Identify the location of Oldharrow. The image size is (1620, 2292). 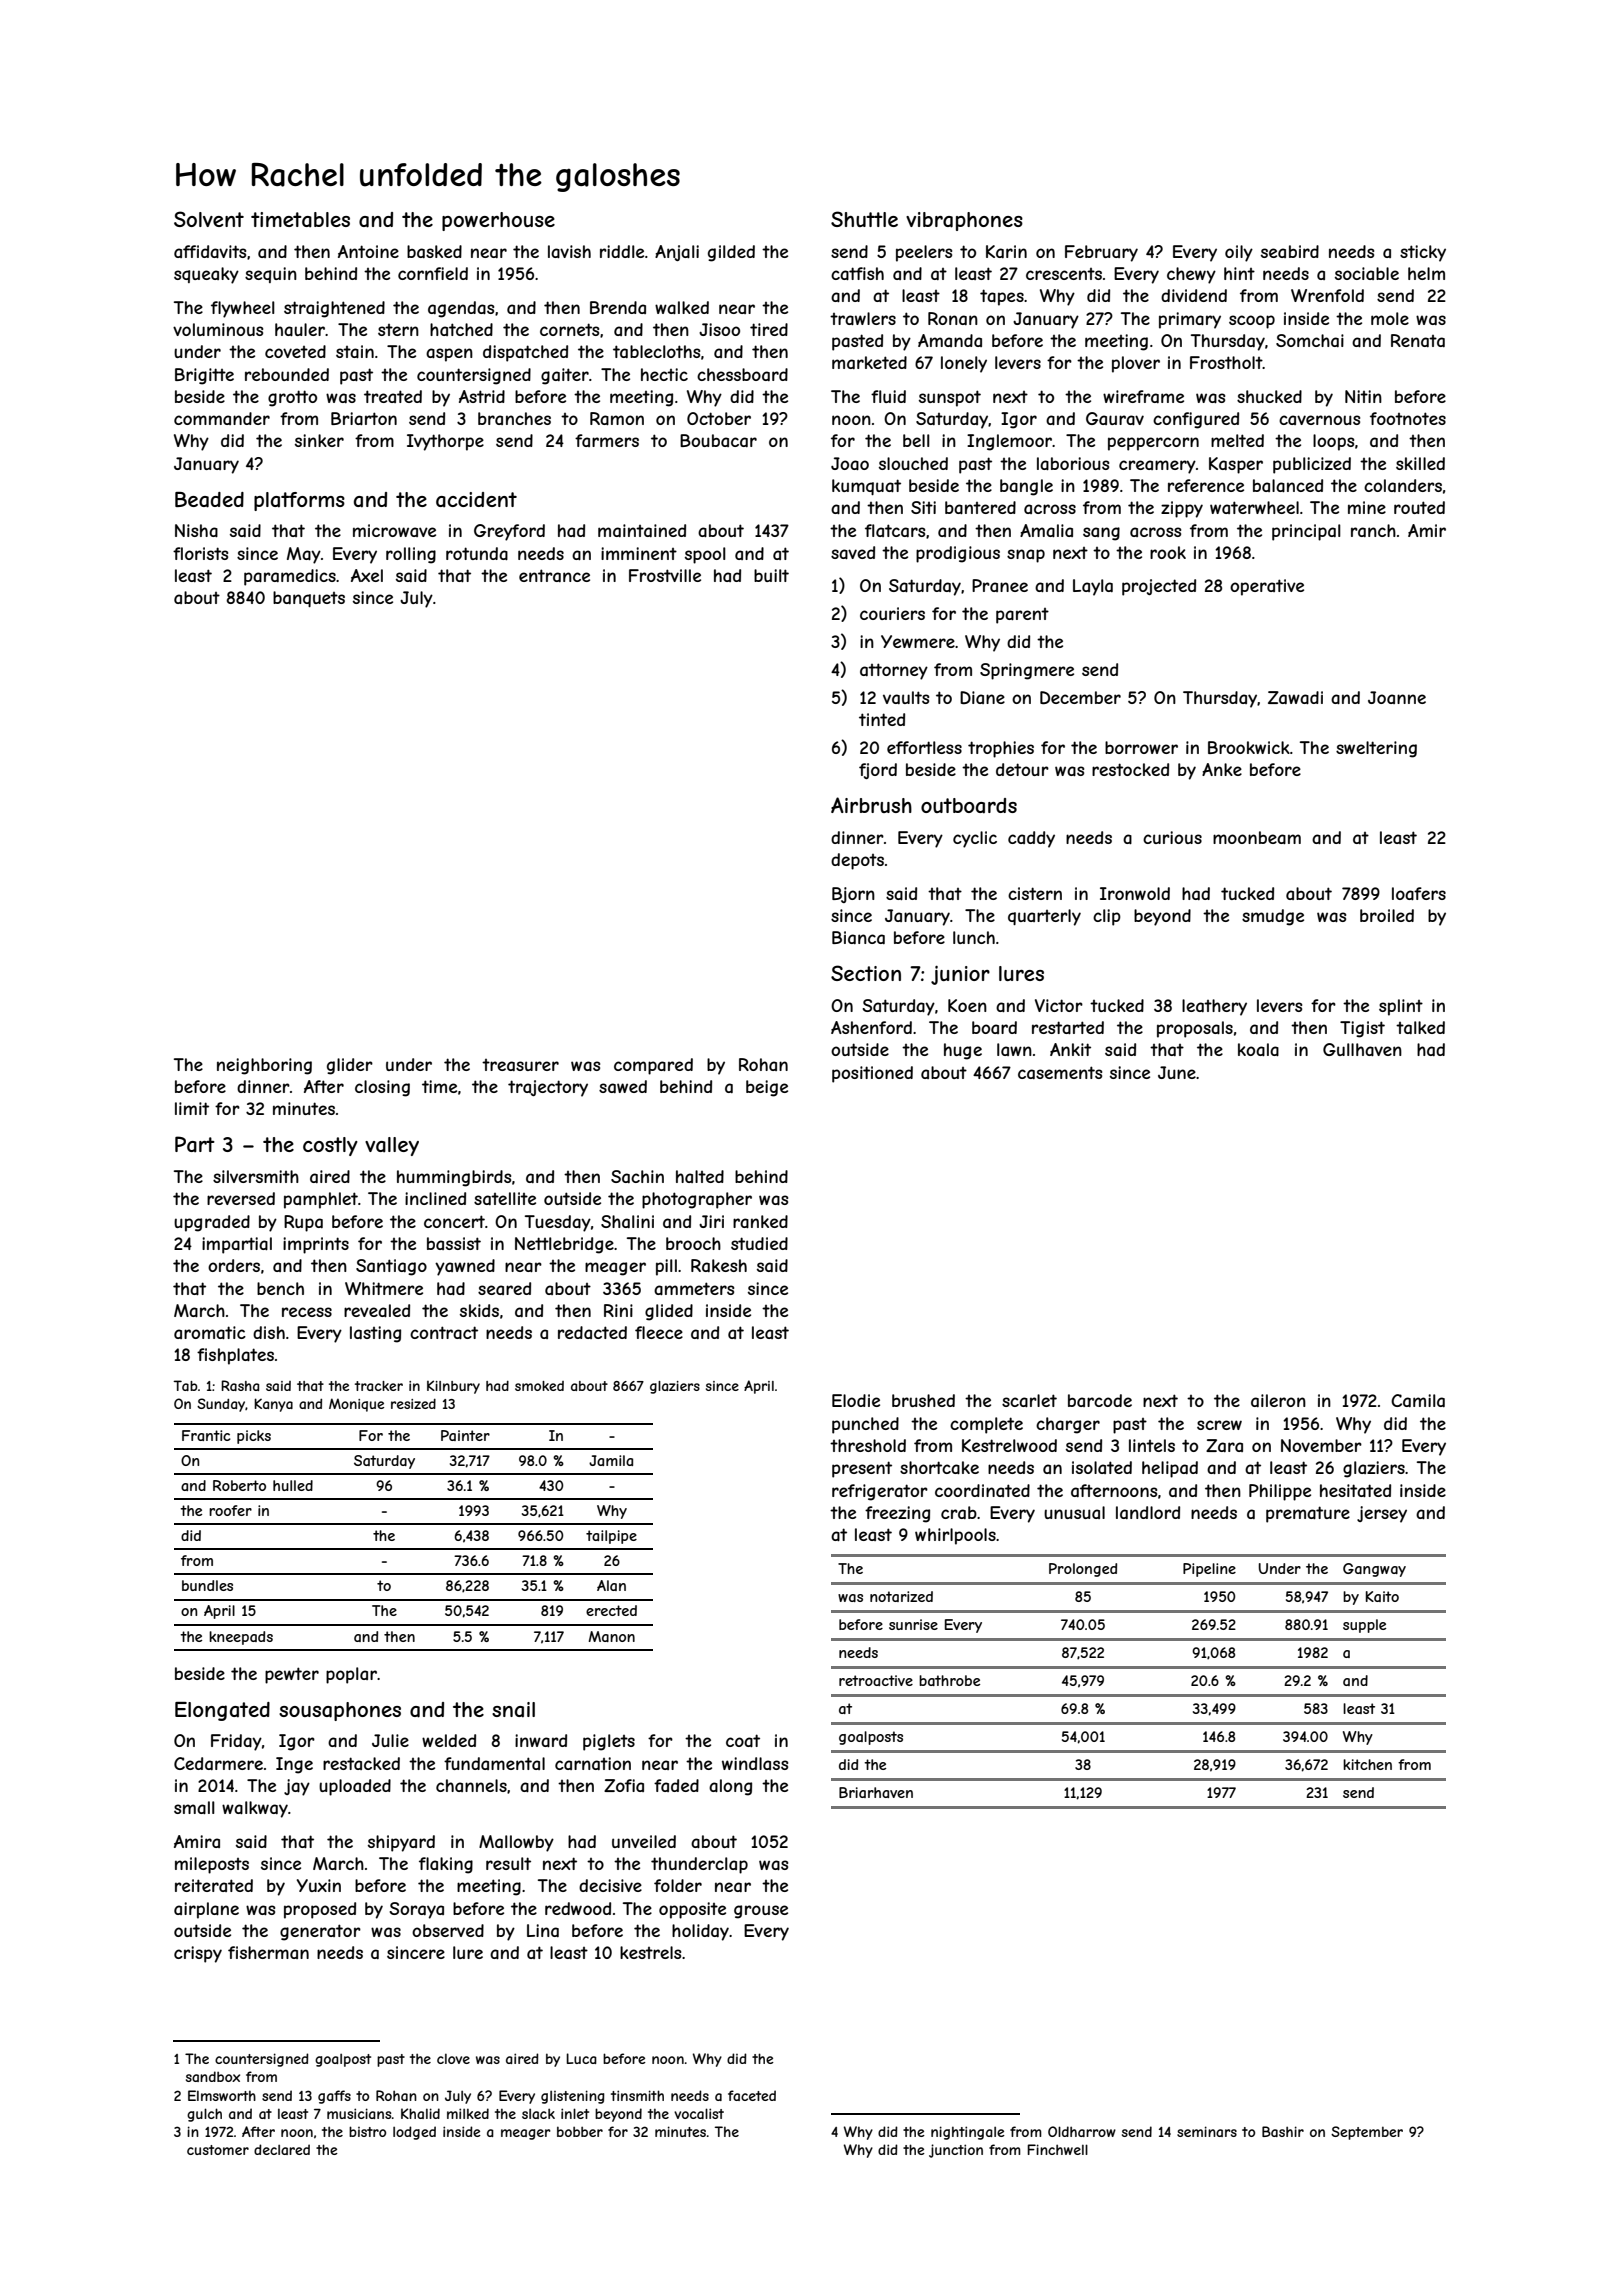
(1082, 2131).
